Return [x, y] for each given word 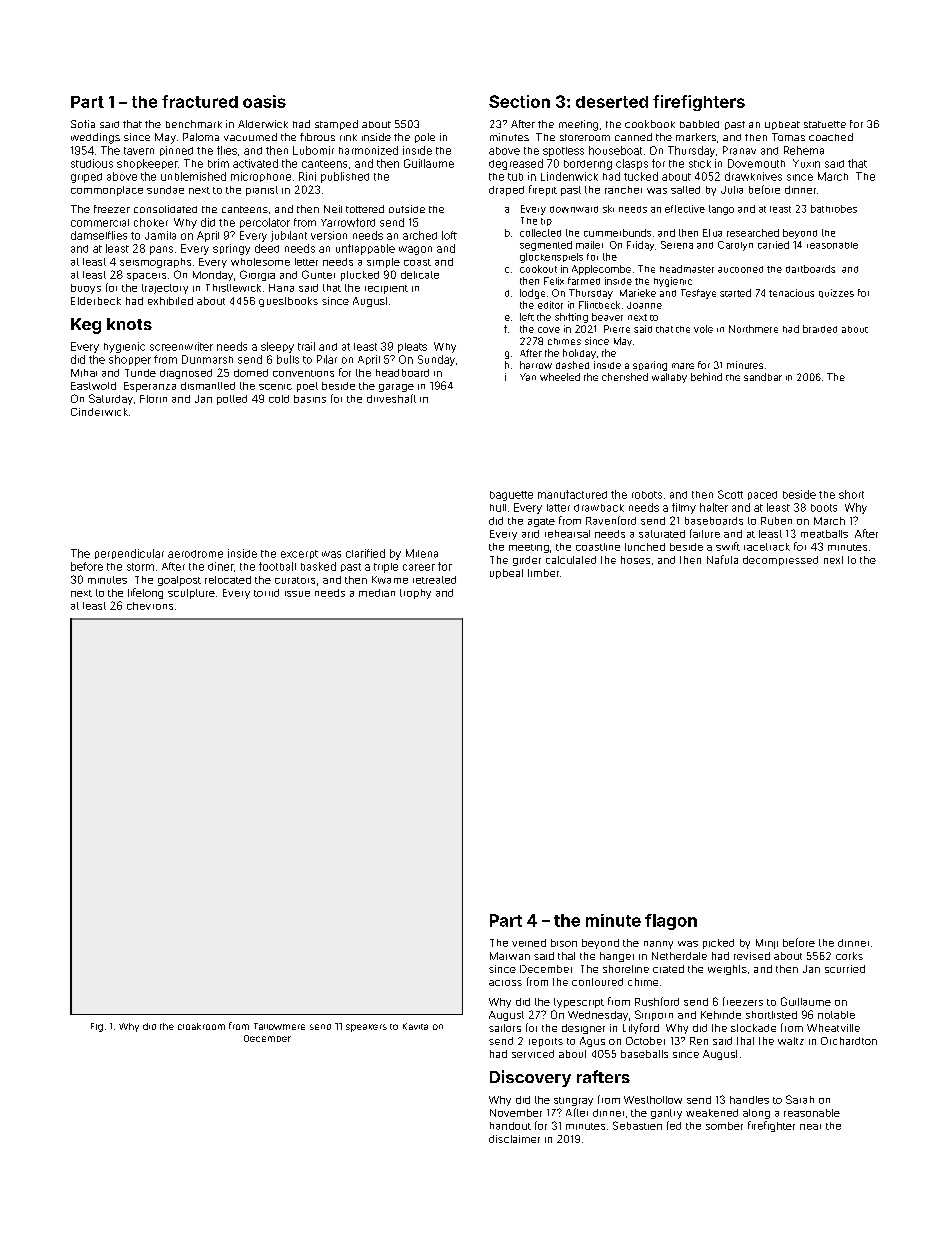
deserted [612, 102]
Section [519, 101]
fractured [200, 101]
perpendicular [129, 554]
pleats [412, 348]
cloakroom [201, 1026]
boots [824, 508]
